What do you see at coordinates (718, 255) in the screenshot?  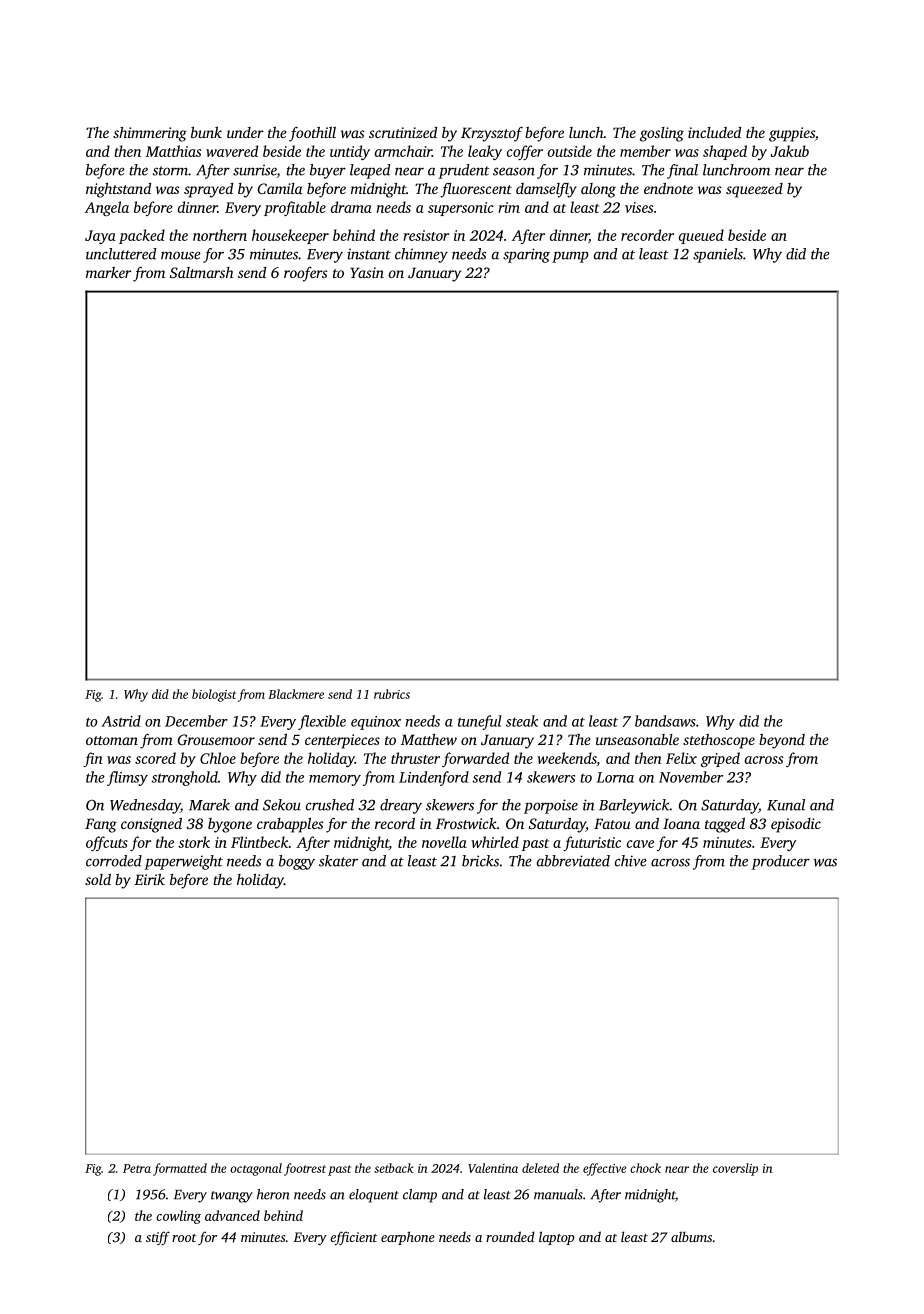 I see `spaniels` at bounding box center [718, 255].
